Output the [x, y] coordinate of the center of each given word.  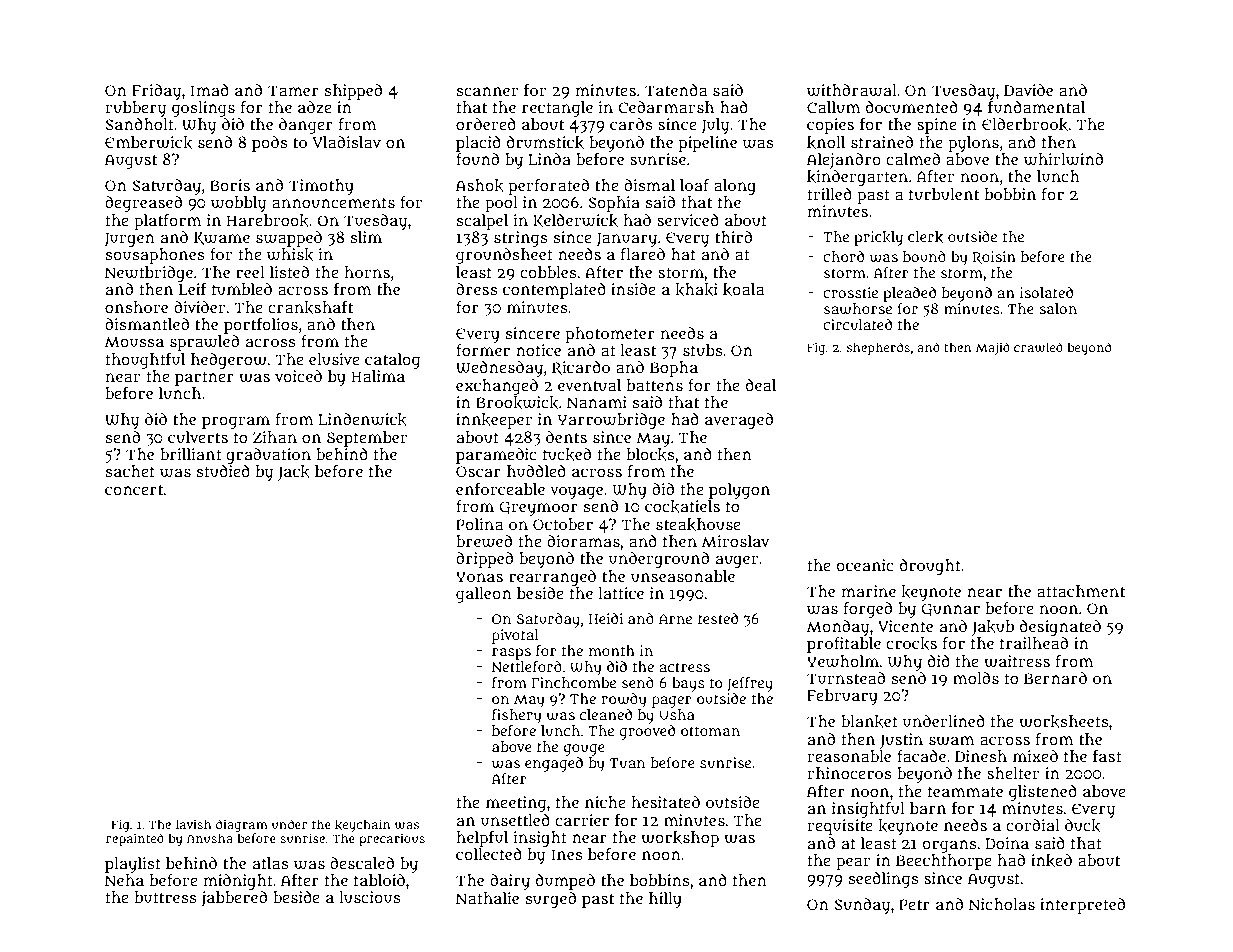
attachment [1081, 591]
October [563, 524]
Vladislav [346, 142]
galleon [484, 595]
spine [937, 126]
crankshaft [310, 307]
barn [928, 808]
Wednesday [499, 369]
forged [868, 610]
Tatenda [676, 90]
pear [853, 863]
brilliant [191, 454]
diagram [242, 825]
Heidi [606, 618]
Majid [993, 348]
